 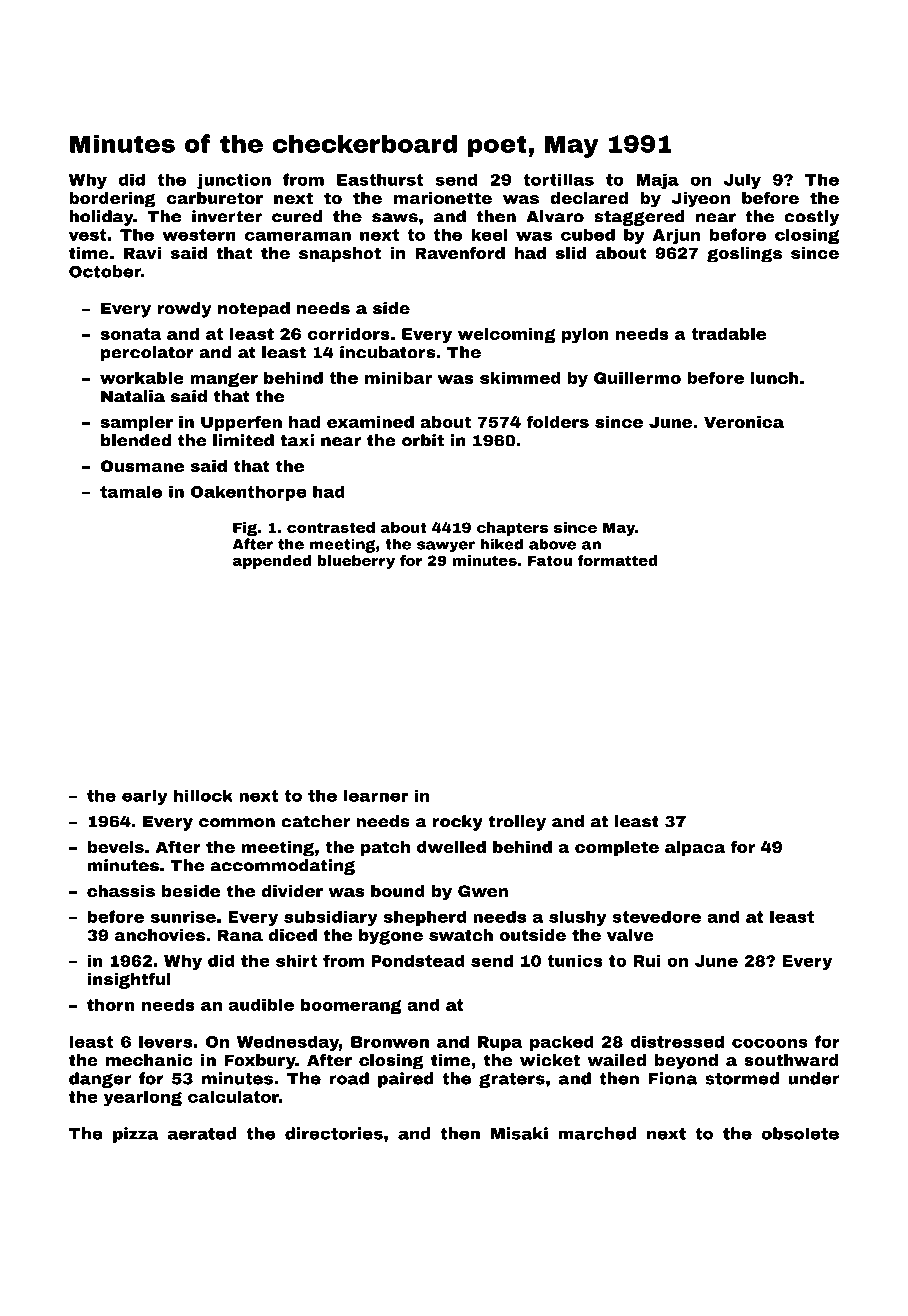 What do you see at coordinates (380, 179) in the page?
I see `Easthurst` at bounding box center [380, 179].
